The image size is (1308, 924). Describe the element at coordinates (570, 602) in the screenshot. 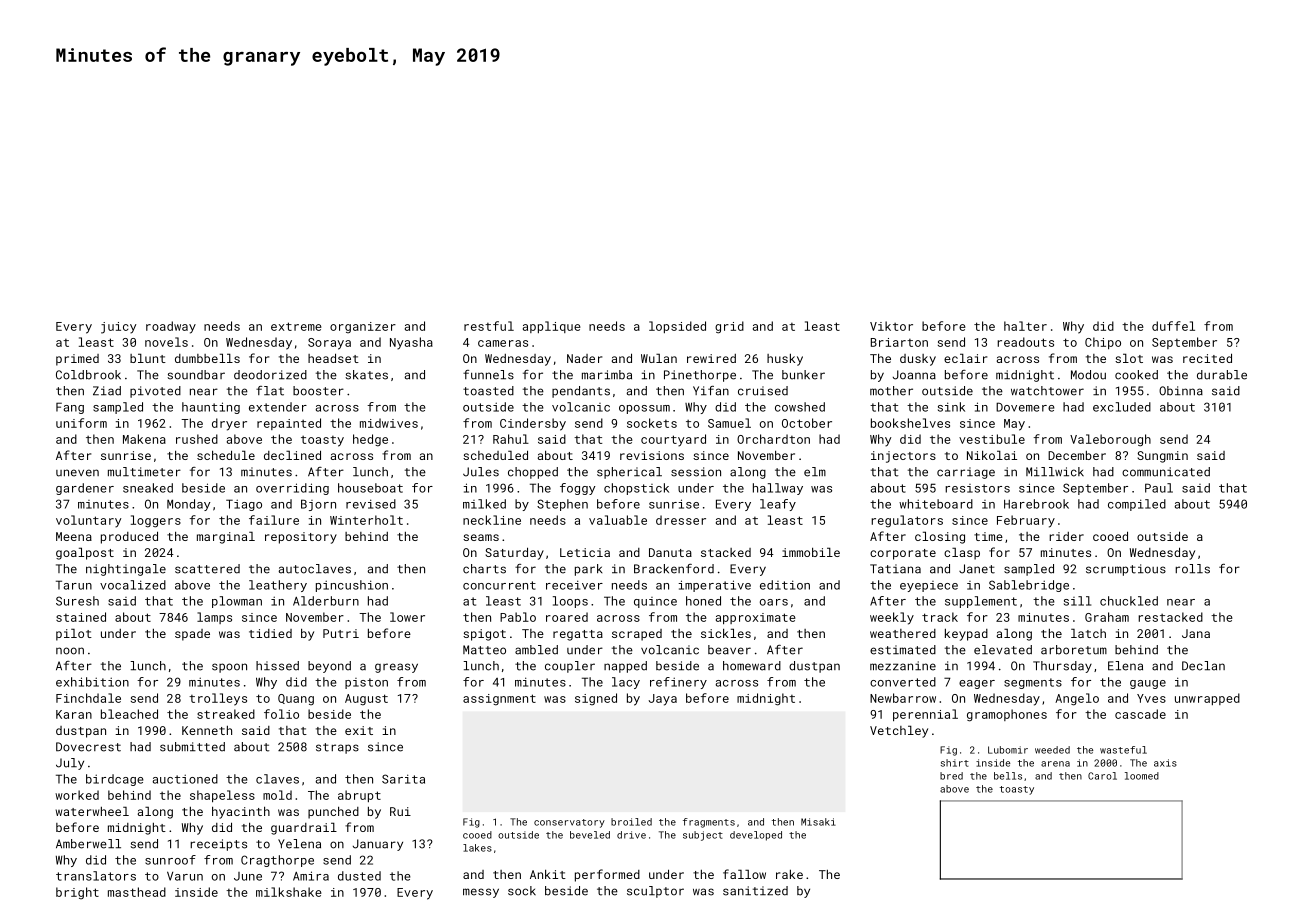

I see `loops` at that location.
